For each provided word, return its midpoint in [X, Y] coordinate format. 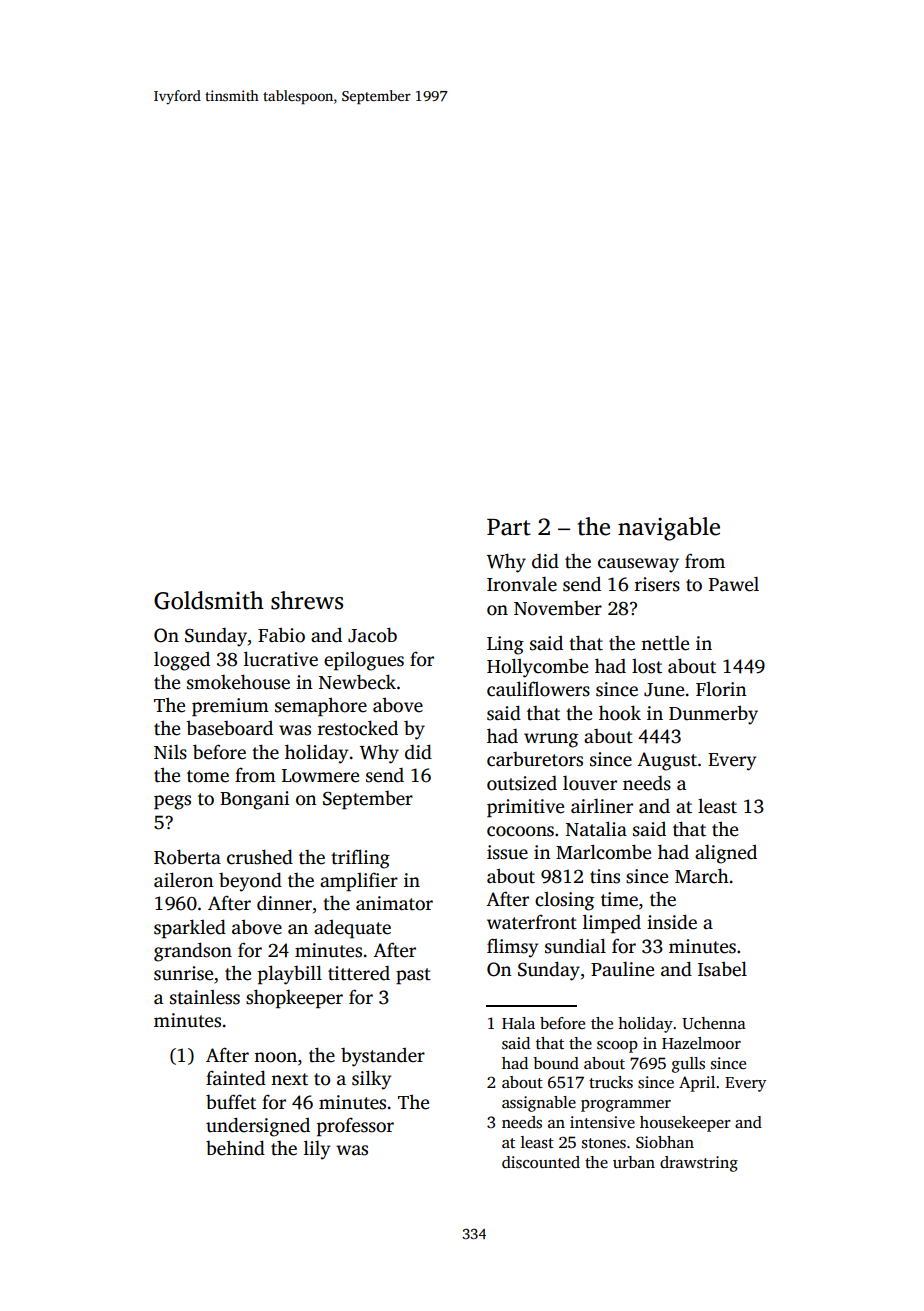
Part [509, 527]
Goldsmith [209, 600]
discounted [541, 1162]
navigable [669, 529]
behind [235, 1148]
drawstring [699, 1164]
